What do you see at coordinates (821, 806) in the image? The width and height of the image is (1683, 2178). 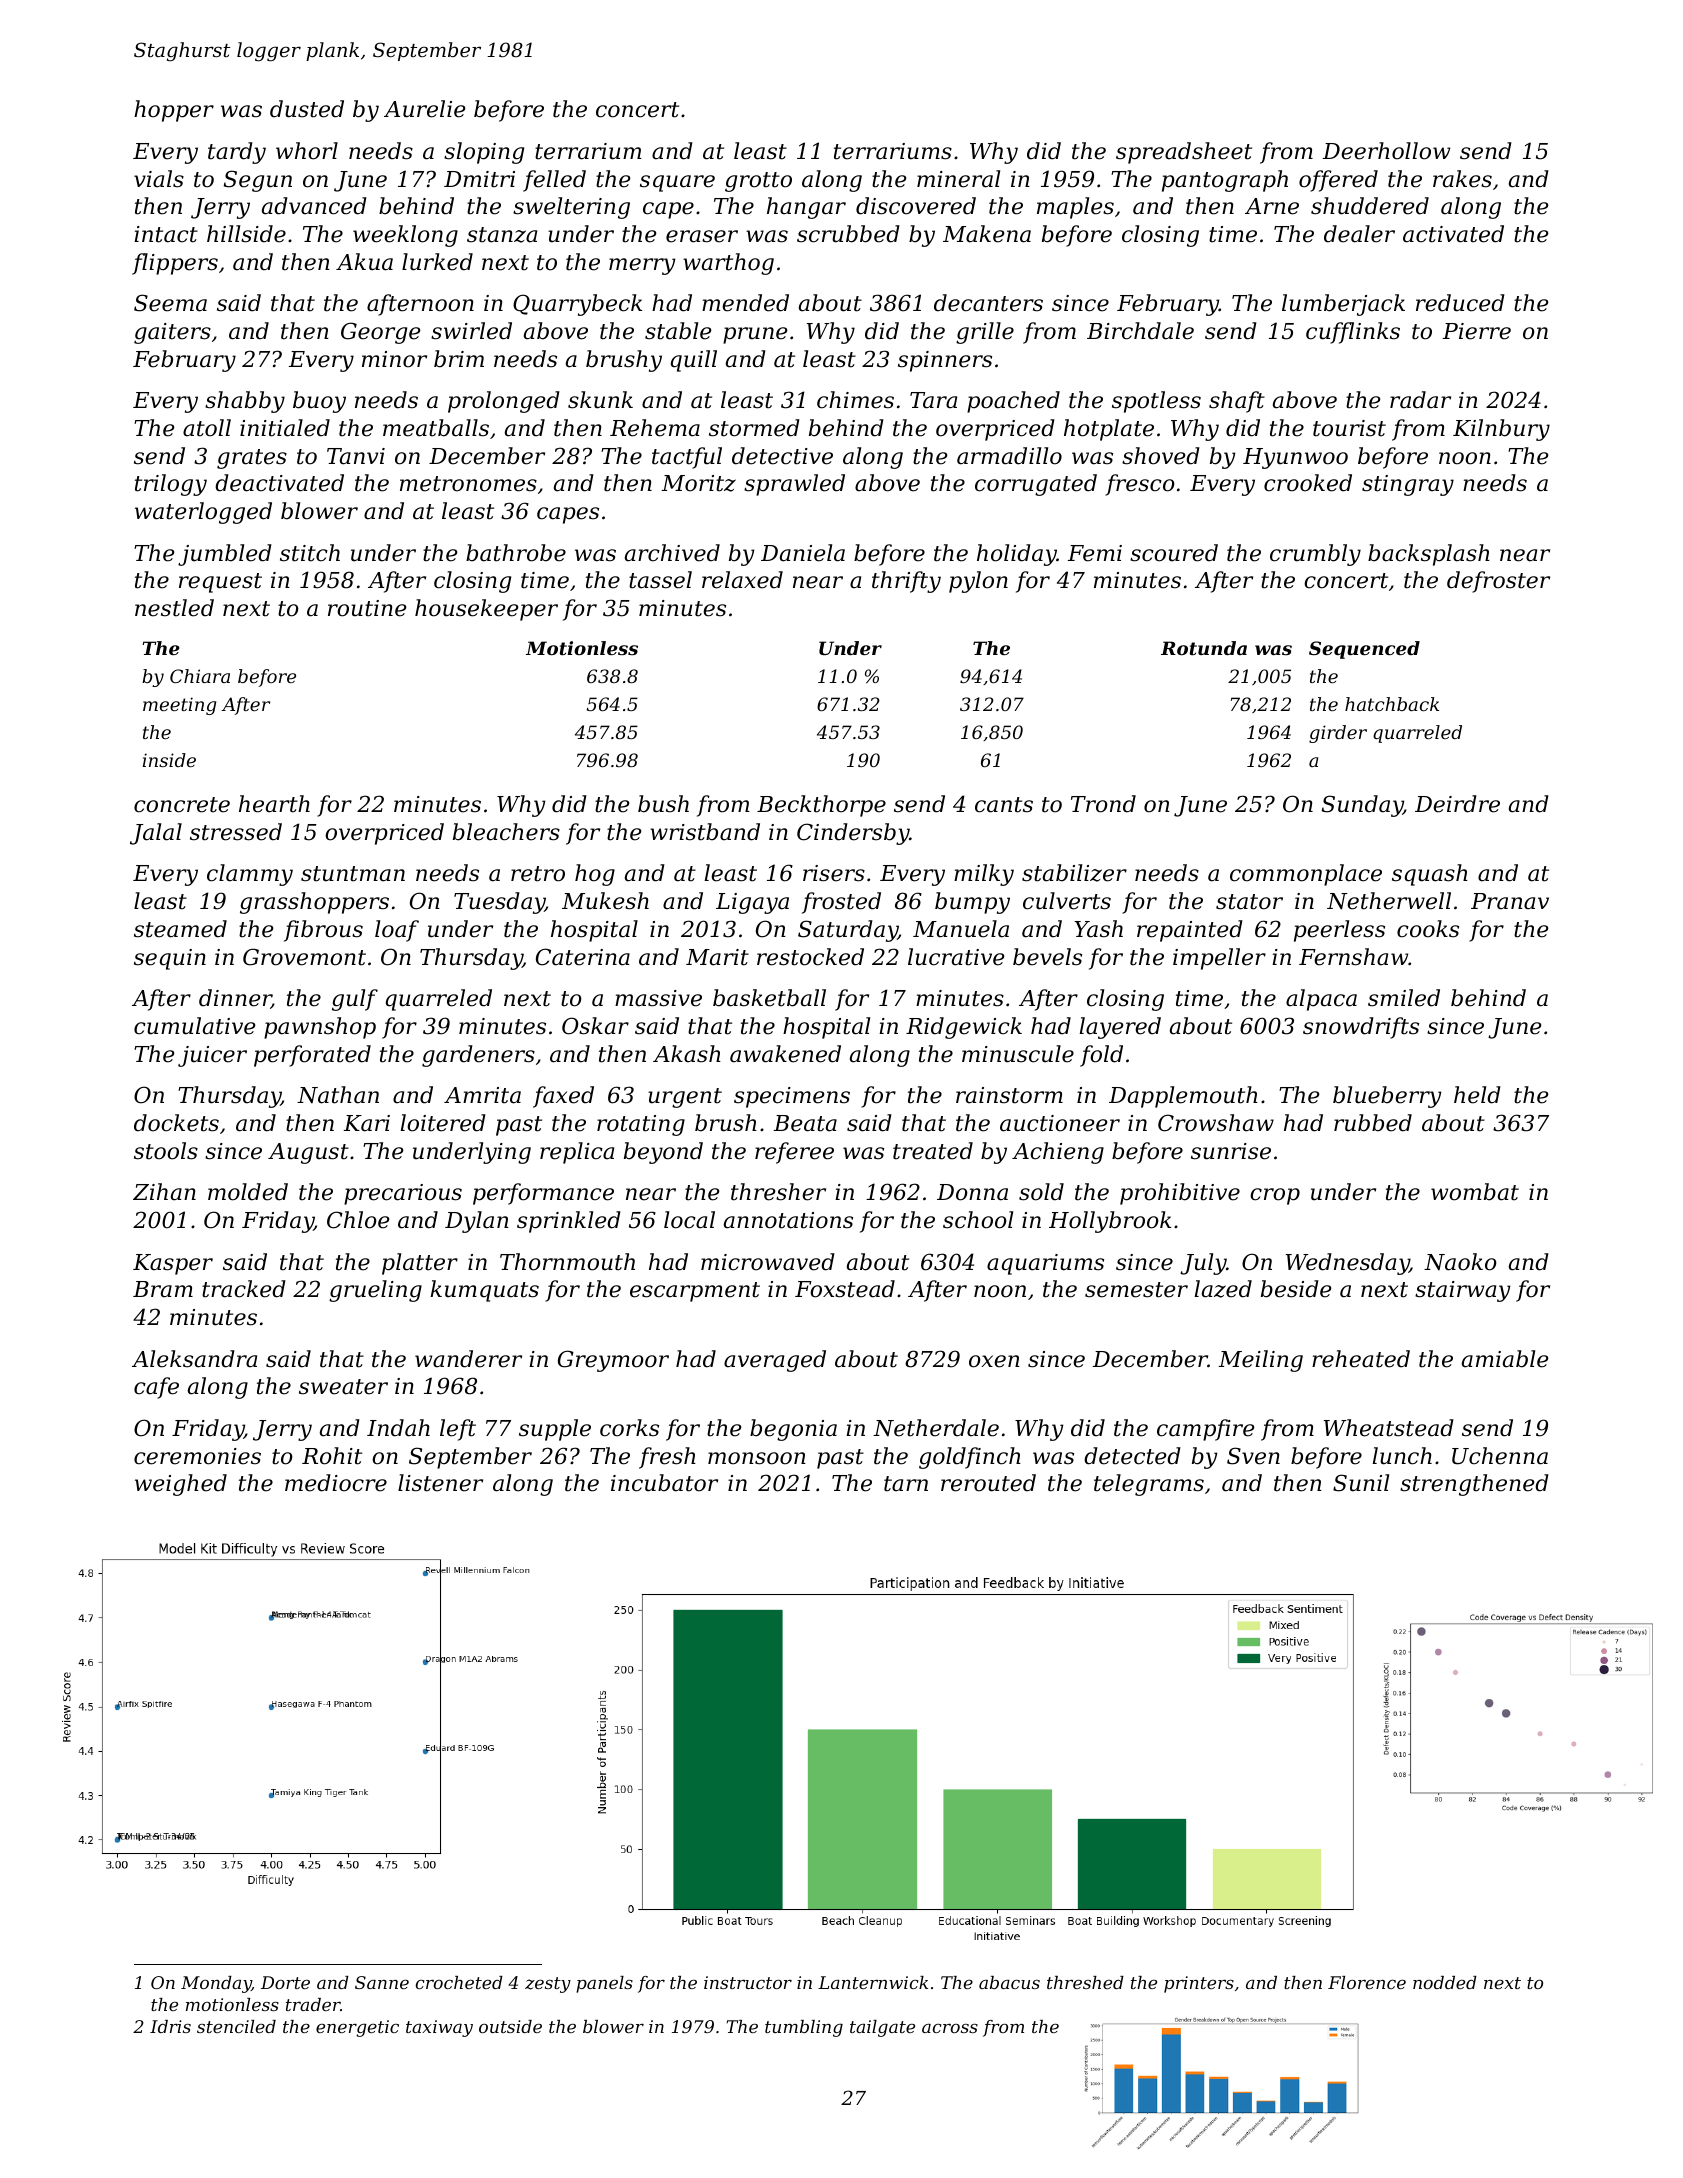 I see `Beckthorpe` at bounding box center [821, 806].
